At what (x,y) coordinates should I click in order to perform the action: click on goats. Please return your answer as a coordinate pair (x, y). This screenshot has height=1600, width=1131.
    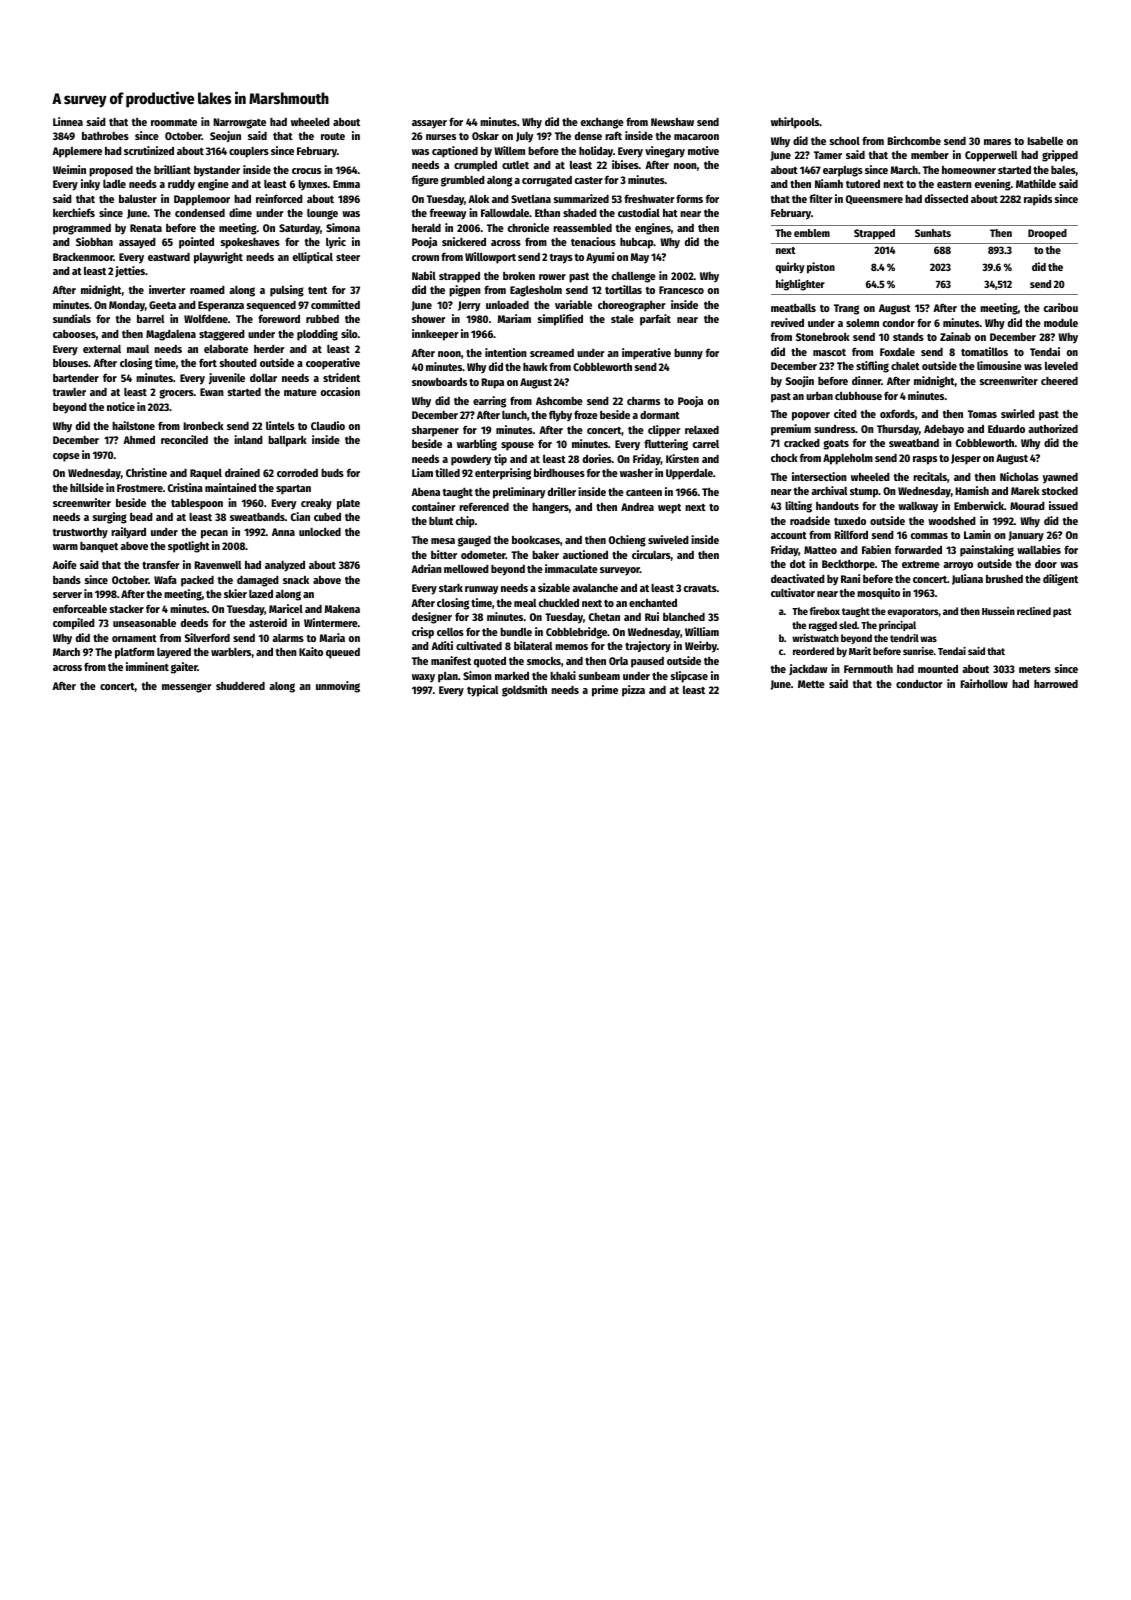
    Looking at the image, I should click on (836, 445).
